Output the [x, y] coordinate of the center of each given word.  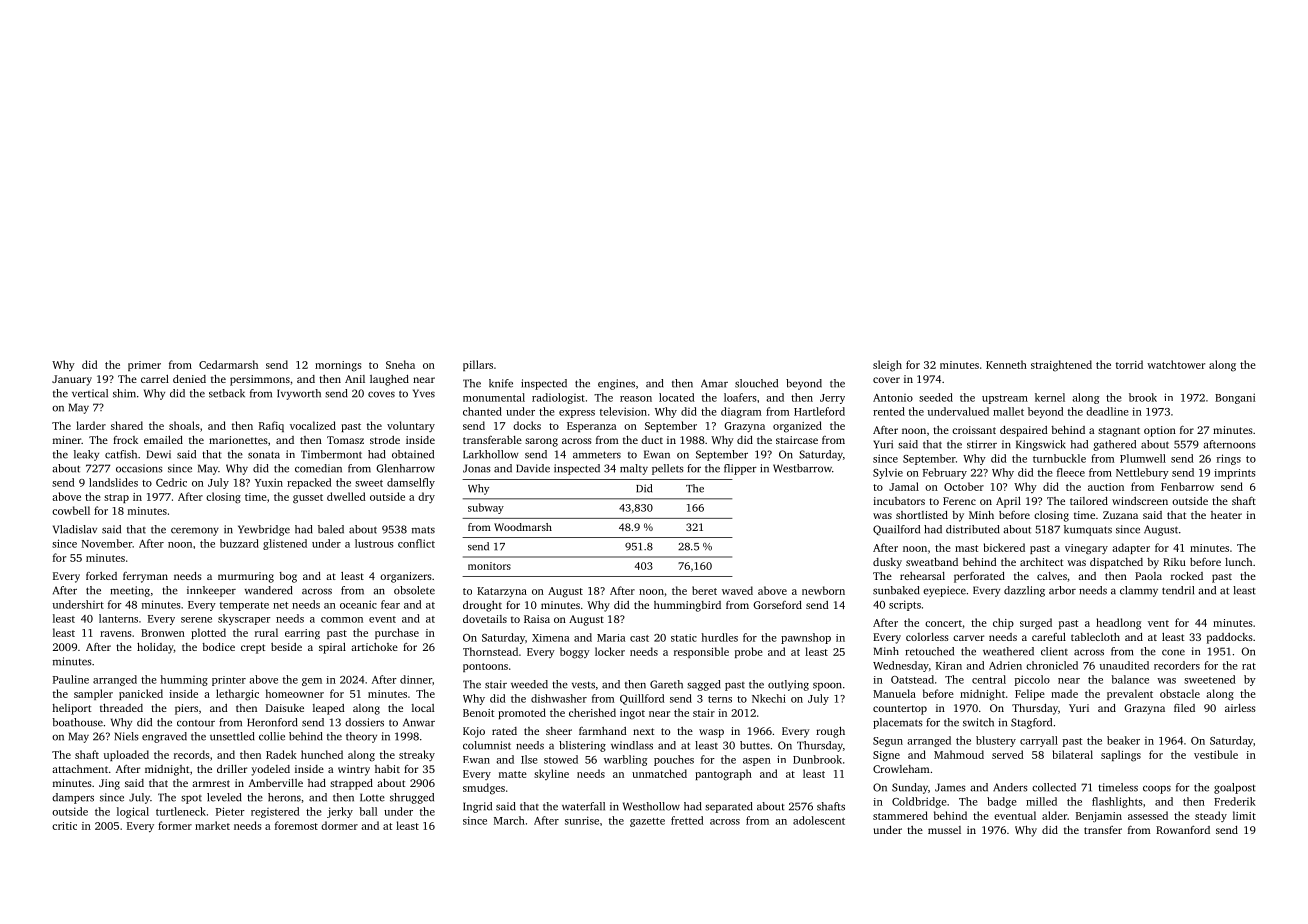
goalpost [1235, 788]
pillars [478, 365]
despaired [1024, 431]
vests [583, 685]
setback [227, 393]
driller [232, 769]
